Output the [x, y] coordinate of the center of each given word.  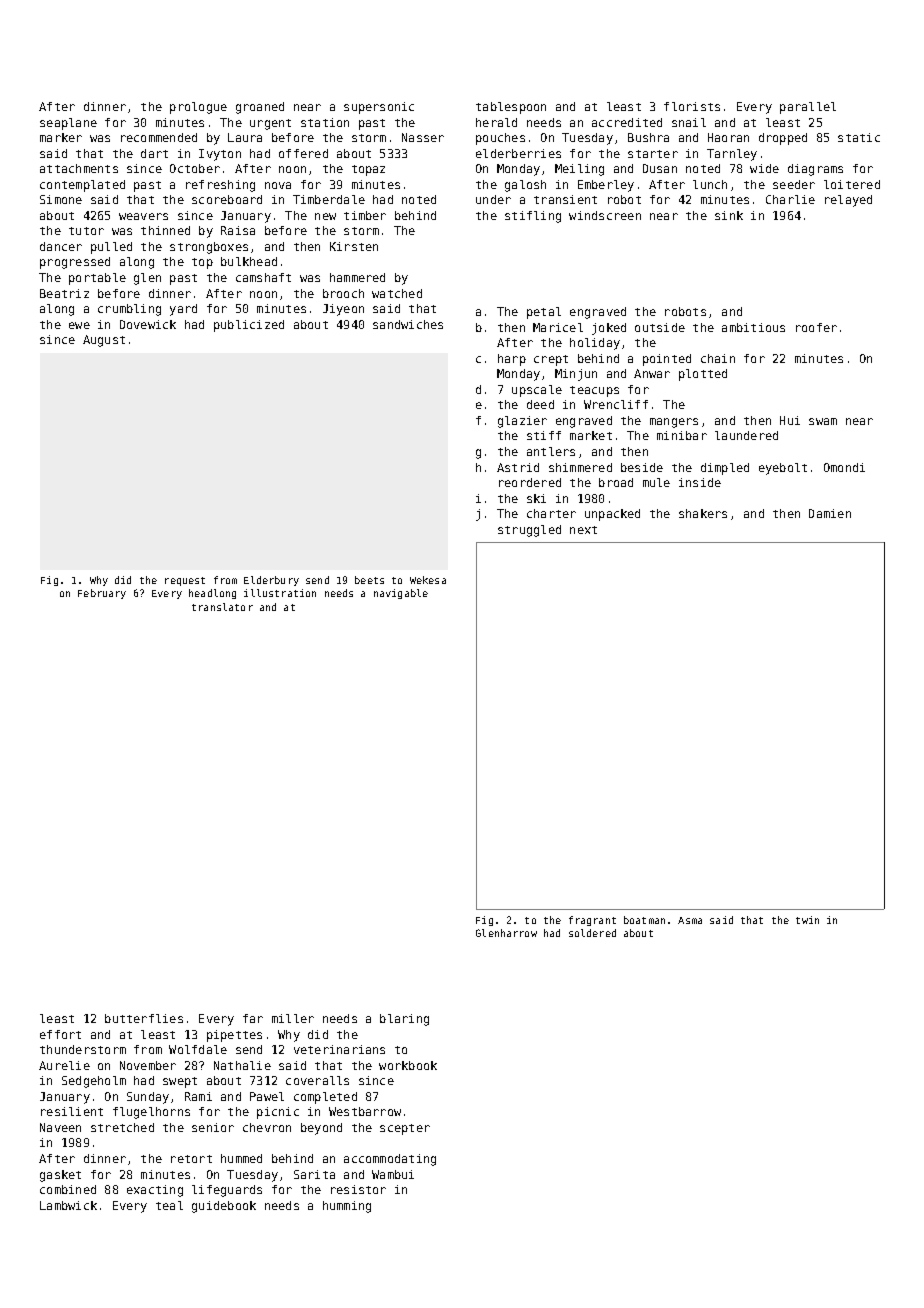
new [325, 216]
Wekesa [428, 580]
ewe [79, 325]
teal [169, 1205]
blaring [404, 1020]
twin [807, 920]
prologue [198, 108]
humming [347, 1207]
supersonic [379, 108]
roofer [816, 327]
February [102, 594]
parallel [808, 108]
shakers [703, 513]
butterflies [144, 1018]
